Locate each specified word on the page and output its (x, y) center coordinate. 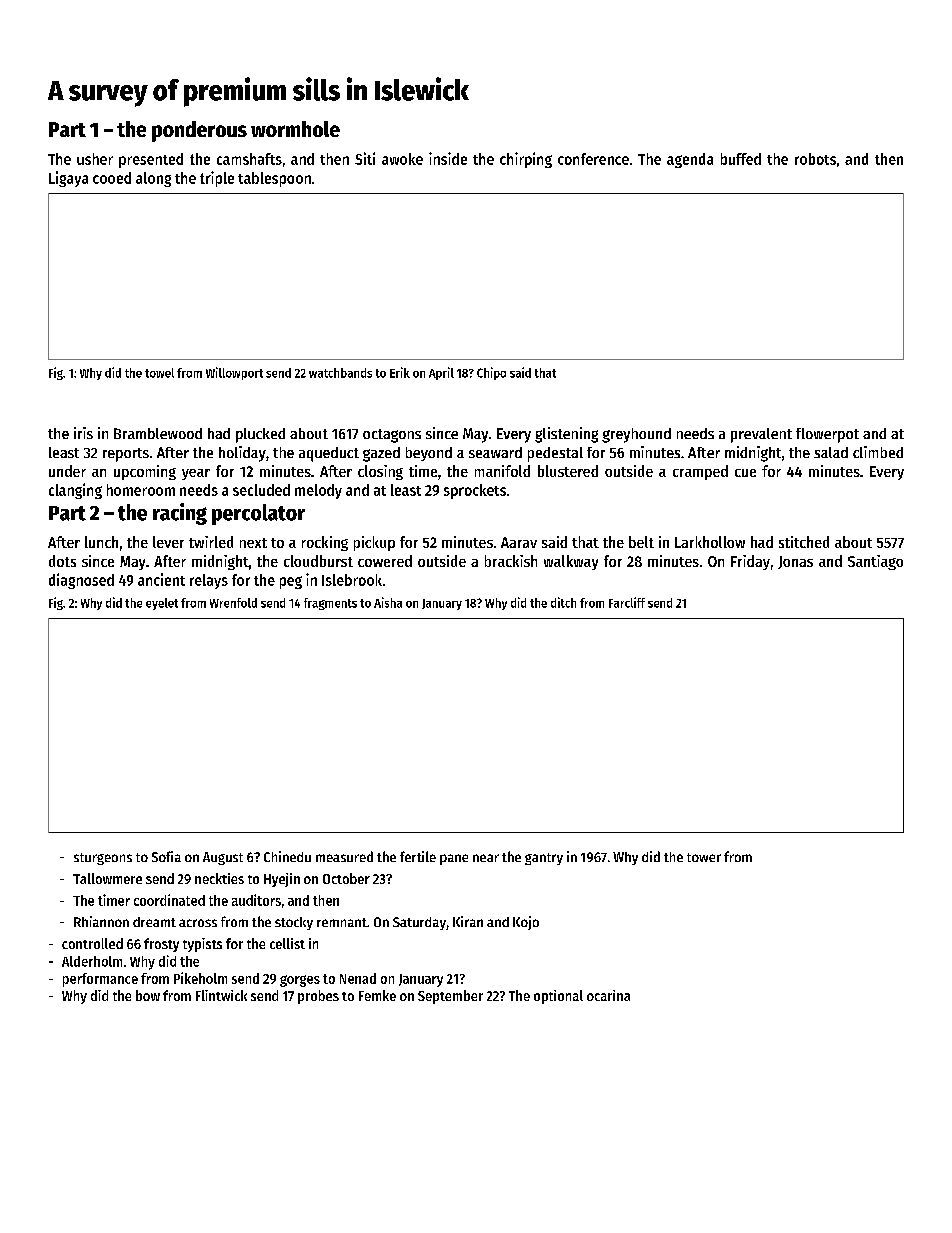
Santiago (875, 562)
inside (448, 158)
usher (95, 159)
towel (159, 373)
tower (704, 857)
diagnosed (81, 581)
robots (815, 159)
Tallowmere (107, 878)
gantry (544, 859)
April (441, 373)
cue (745, 473)
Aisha (388, 602)
